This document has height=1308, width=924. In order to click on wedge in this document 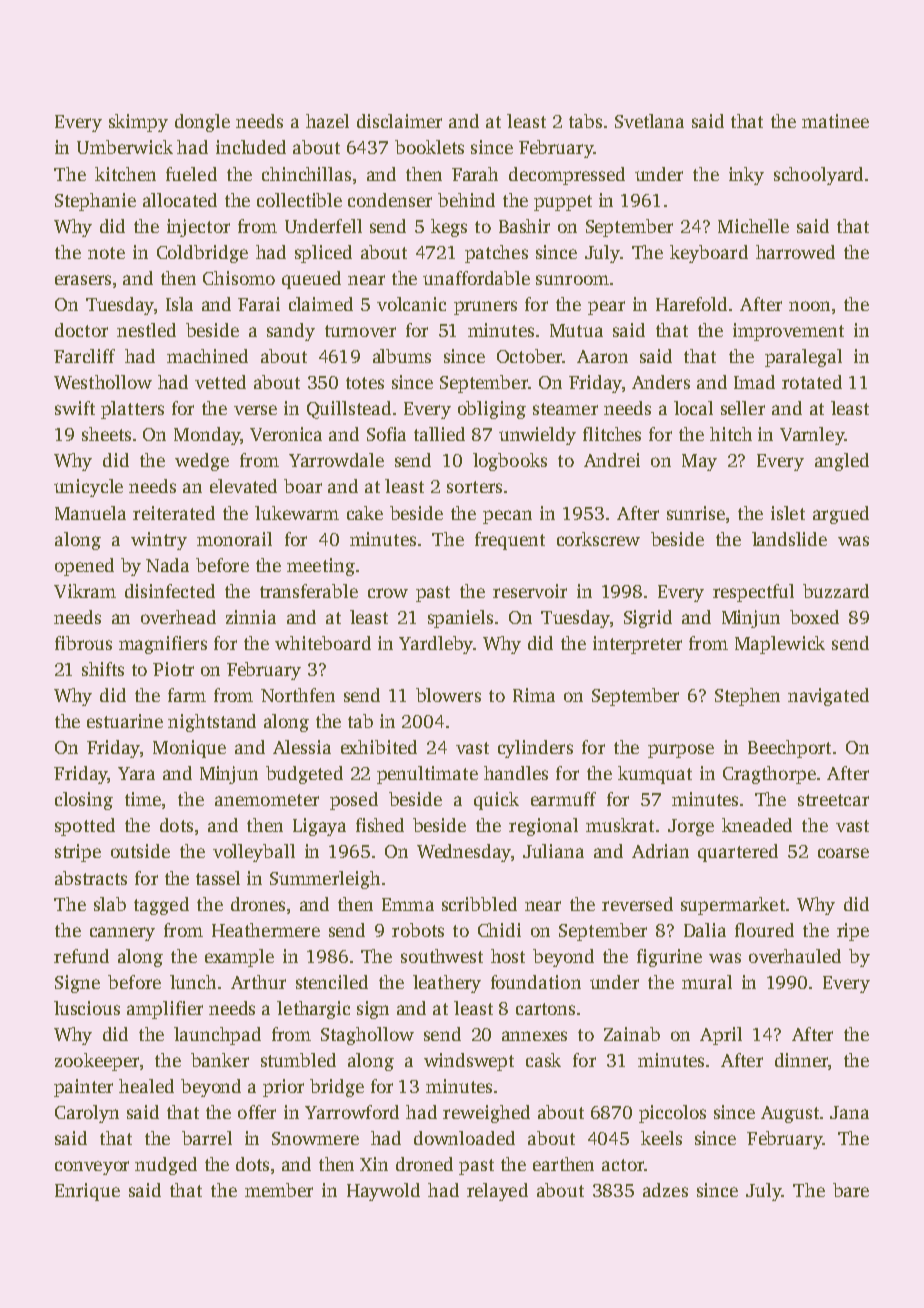, I will do `click(202, 462)`.
